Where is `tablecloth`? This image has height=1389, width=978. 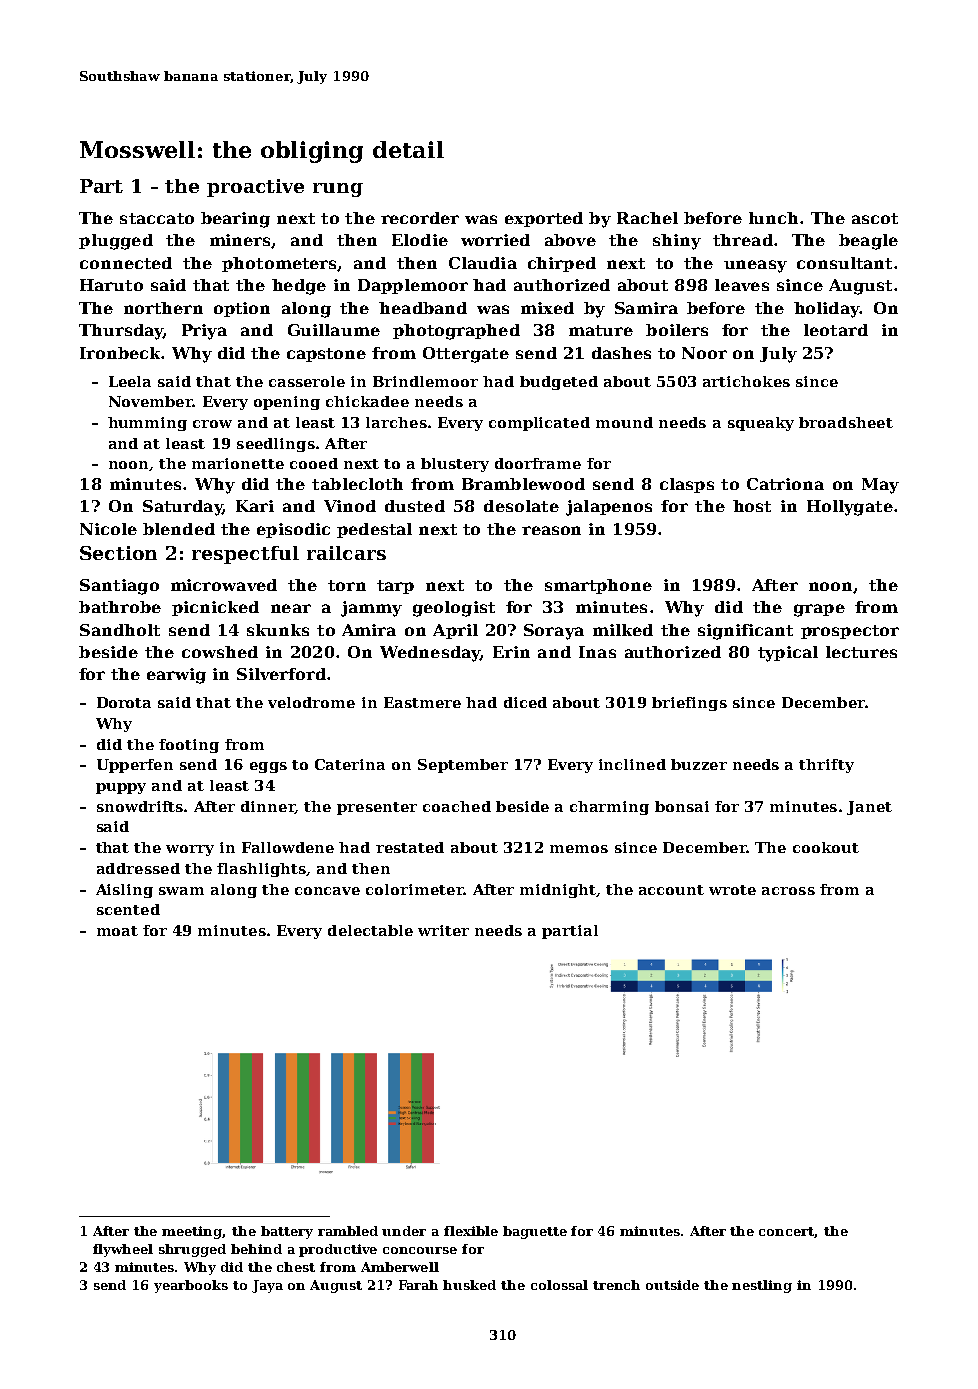
tablecloth is located at coordinates (357, 484).
